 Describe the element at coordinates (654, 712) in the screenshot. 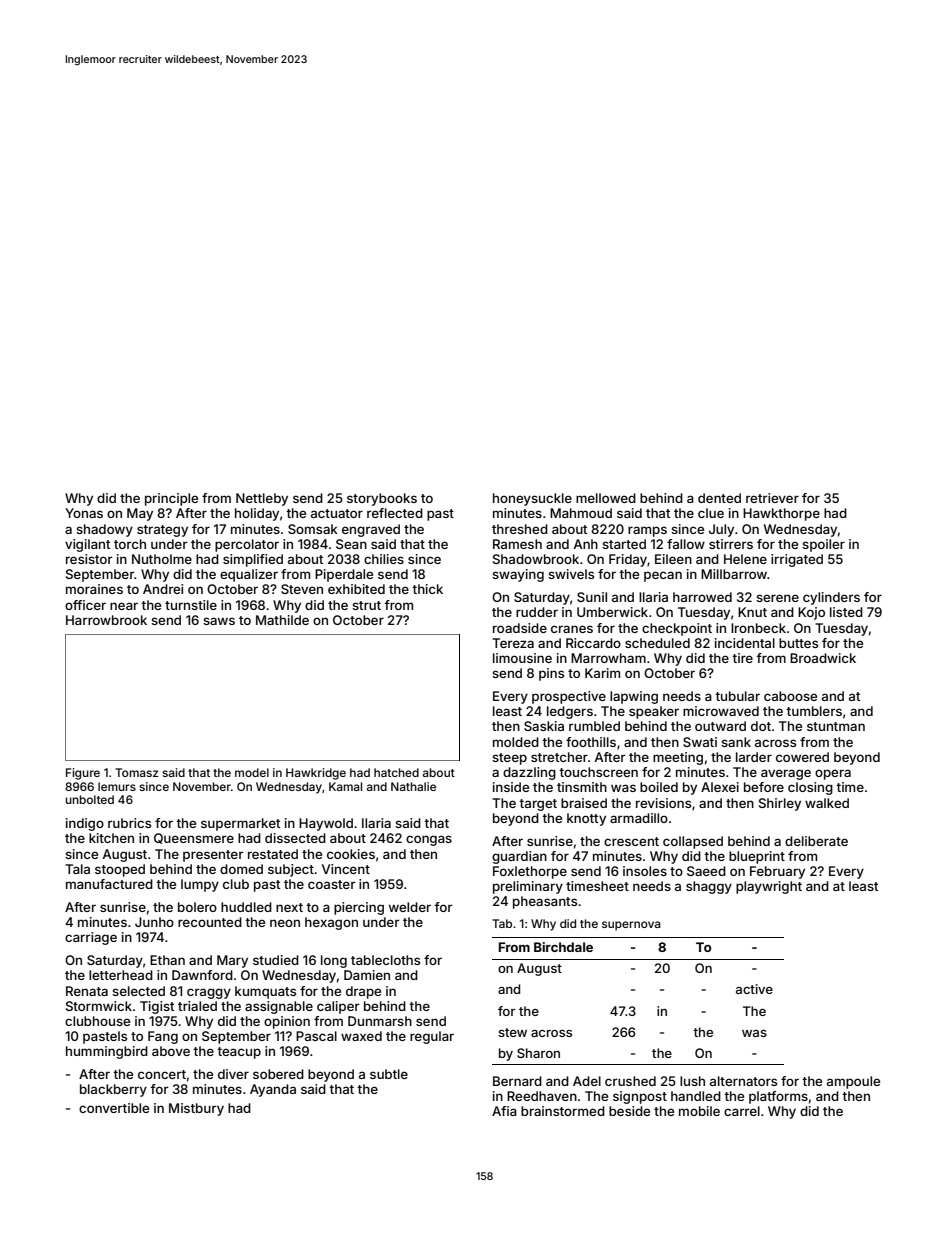

I see `speaker` at that location.
